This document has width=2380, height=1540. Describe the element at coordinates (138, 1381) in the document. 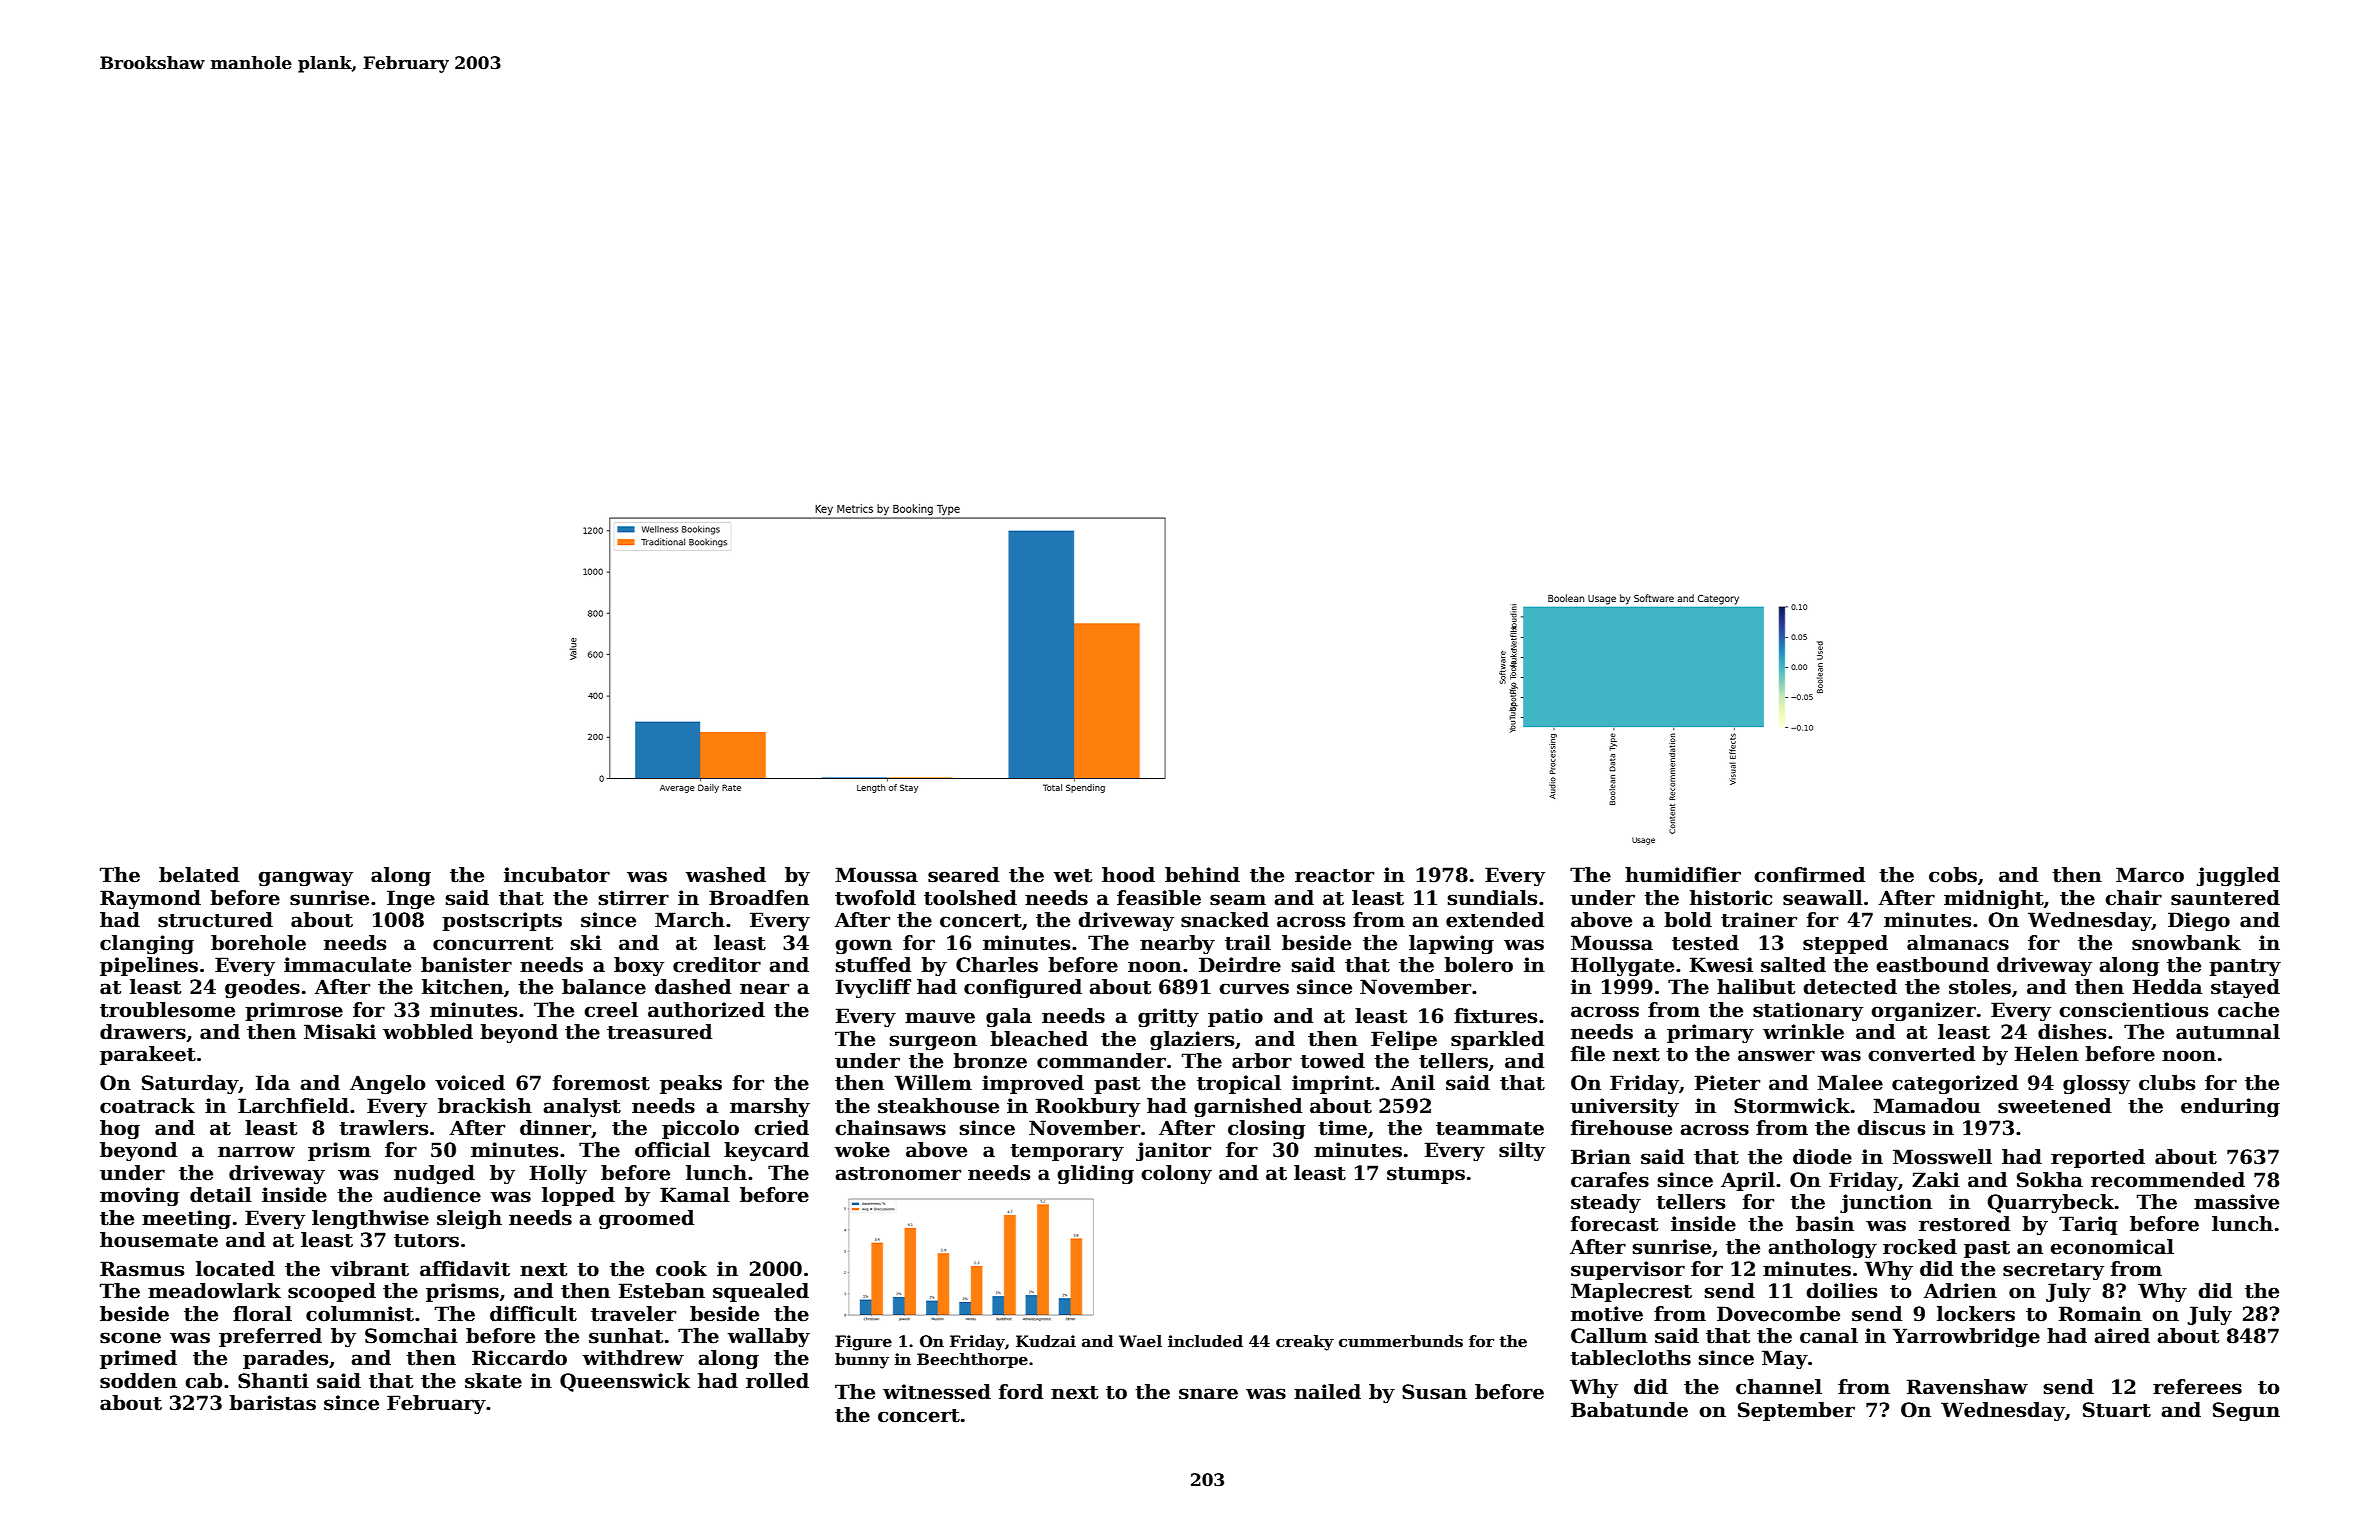

I see `sodden` at that location.
